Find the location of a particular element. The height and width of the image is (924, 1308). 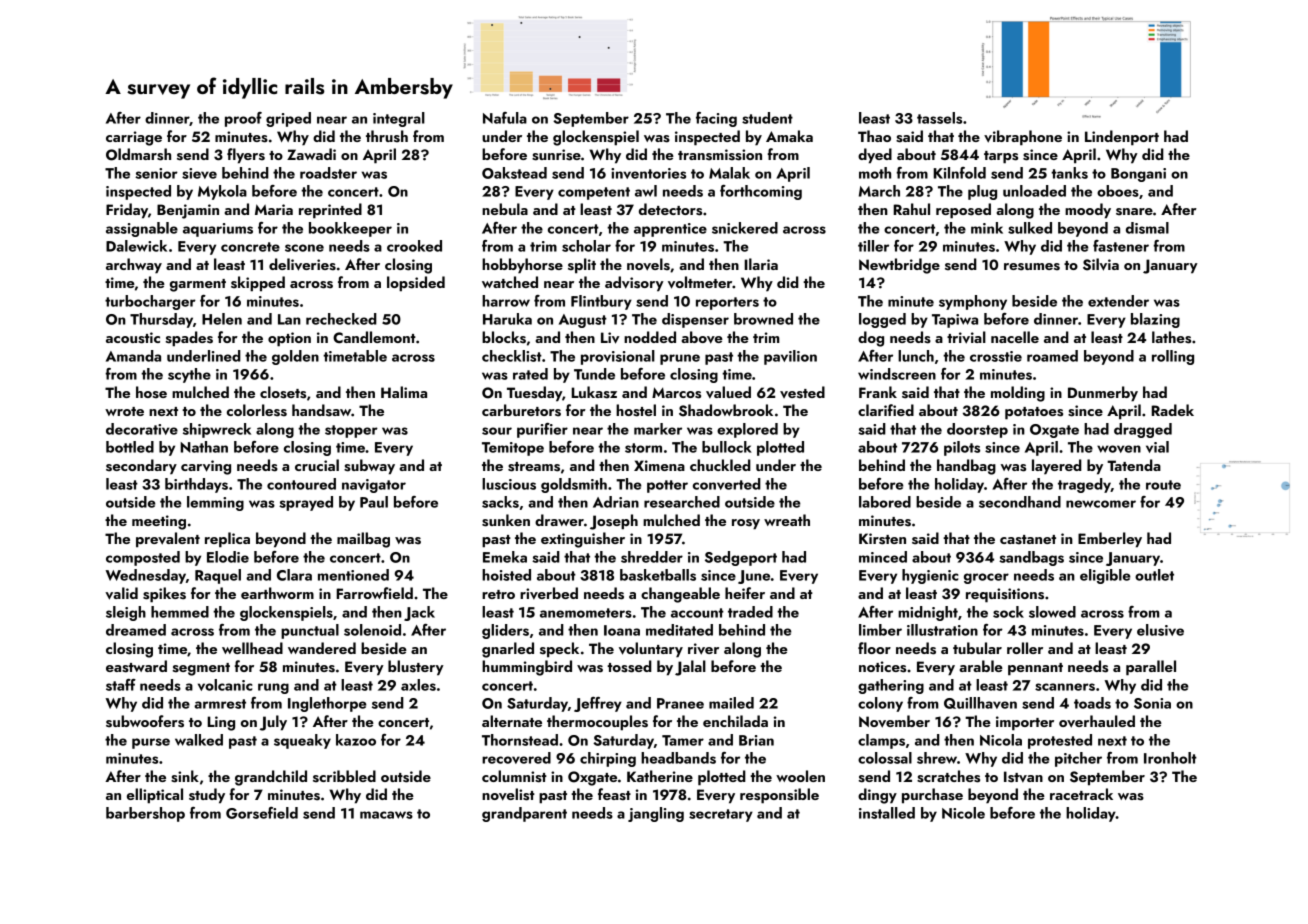

snare is located at coordinates (1134, 212).
